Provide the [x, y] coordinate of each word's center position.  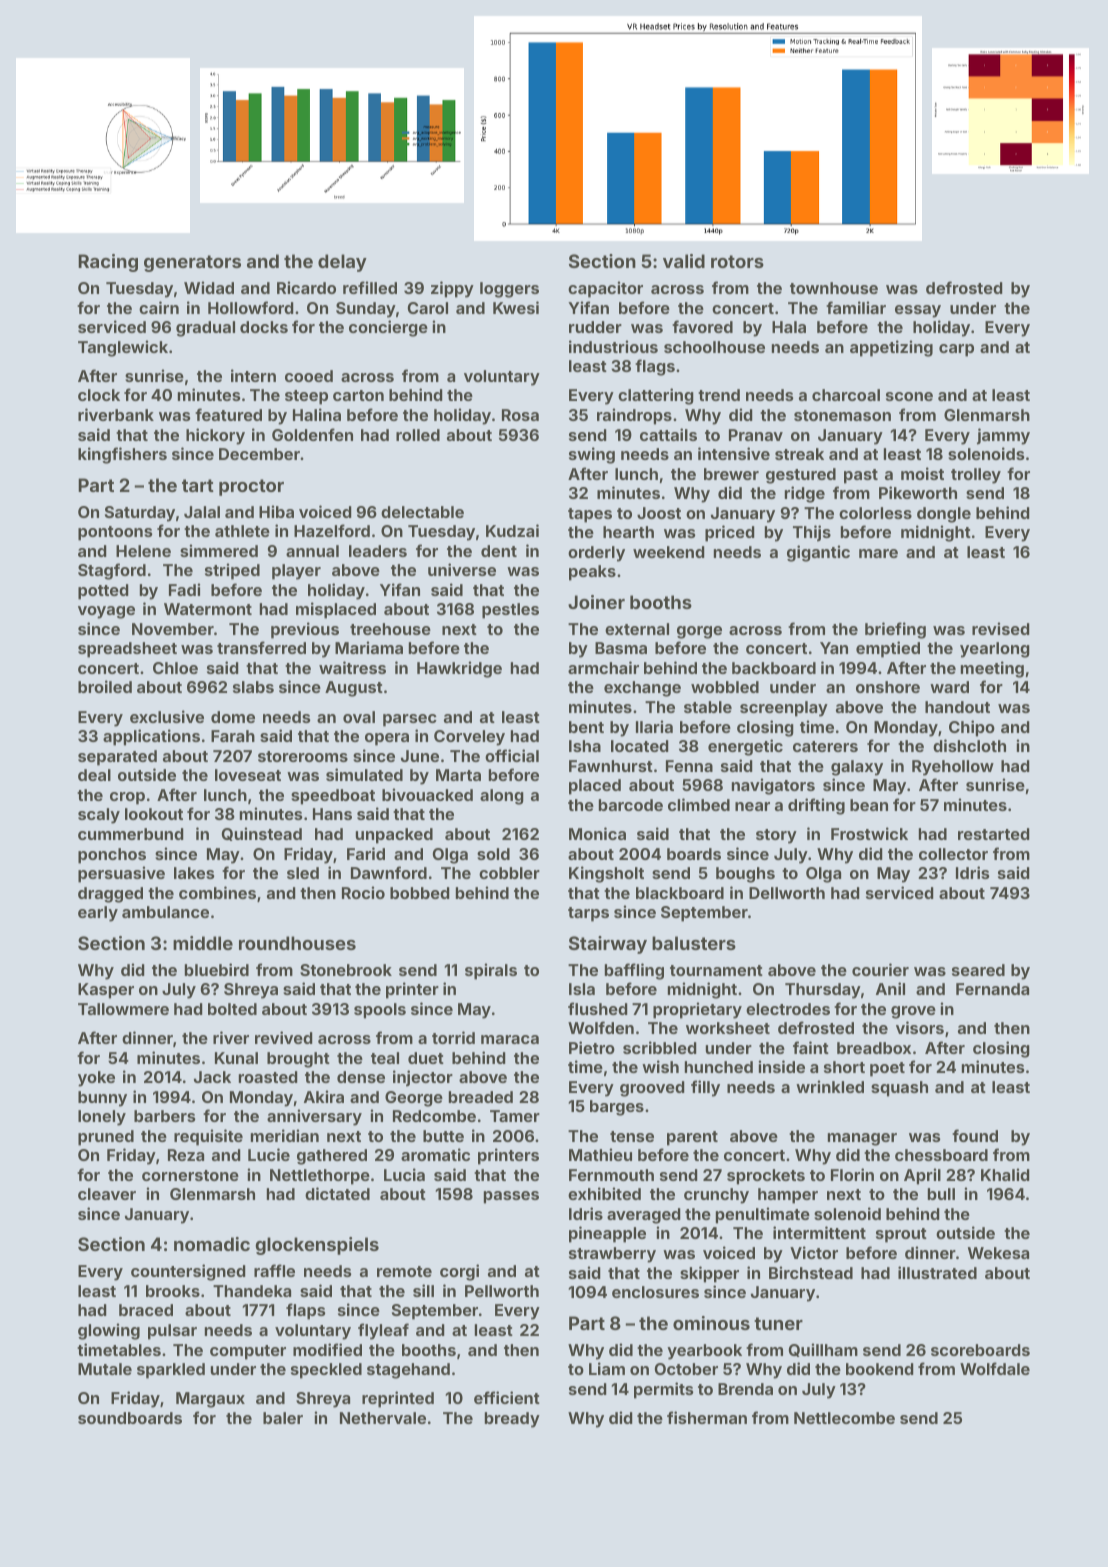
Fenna [689, 766]
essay [918, 311]
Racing [108, 263]
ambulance [165, 912]
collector [953, 854]
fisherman [707, 1417]
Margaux [210, 1400]
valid [684, 261]
